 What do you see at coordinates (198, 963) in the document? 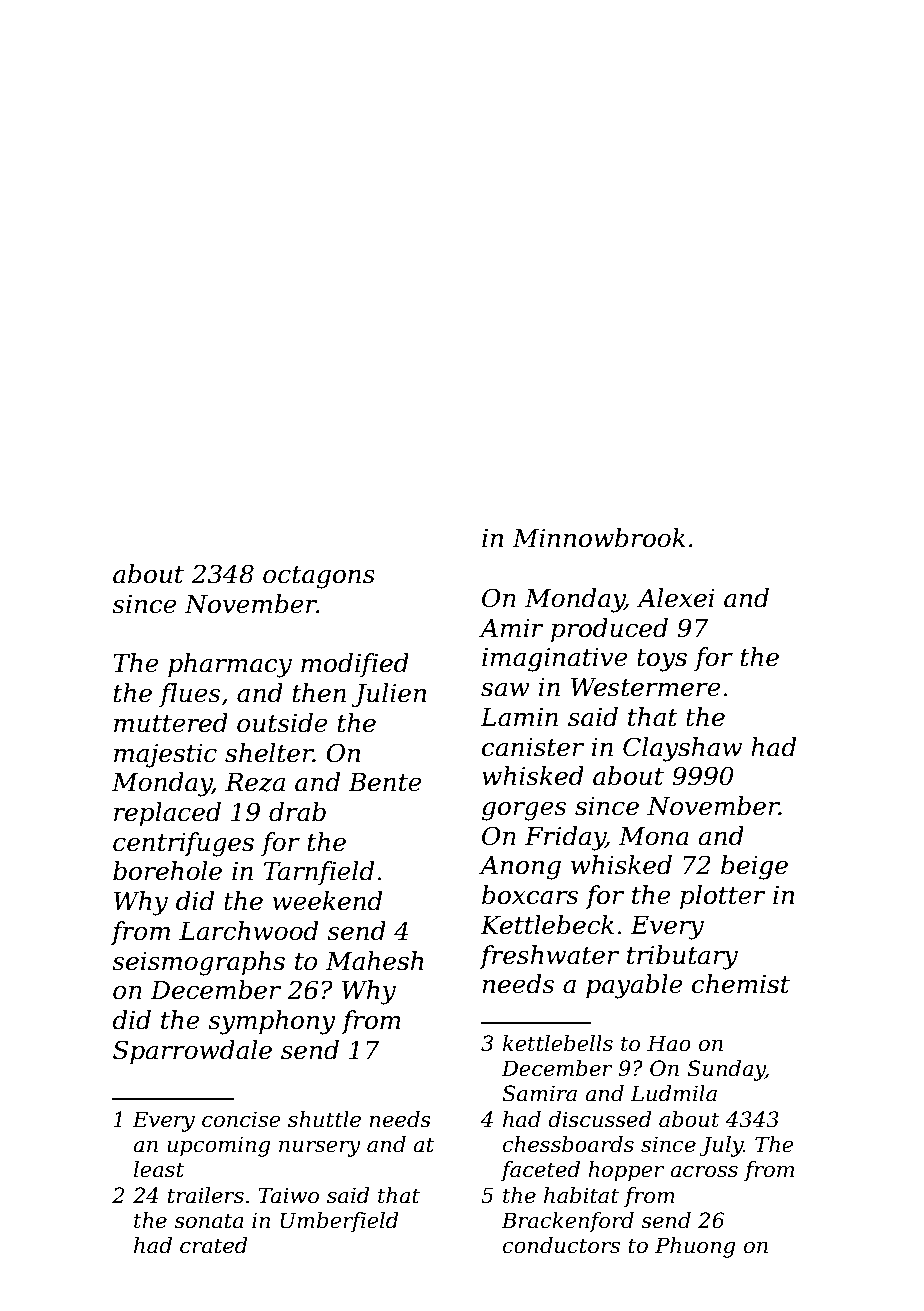
I see `seismographs` at bounding box center [198, 963].
